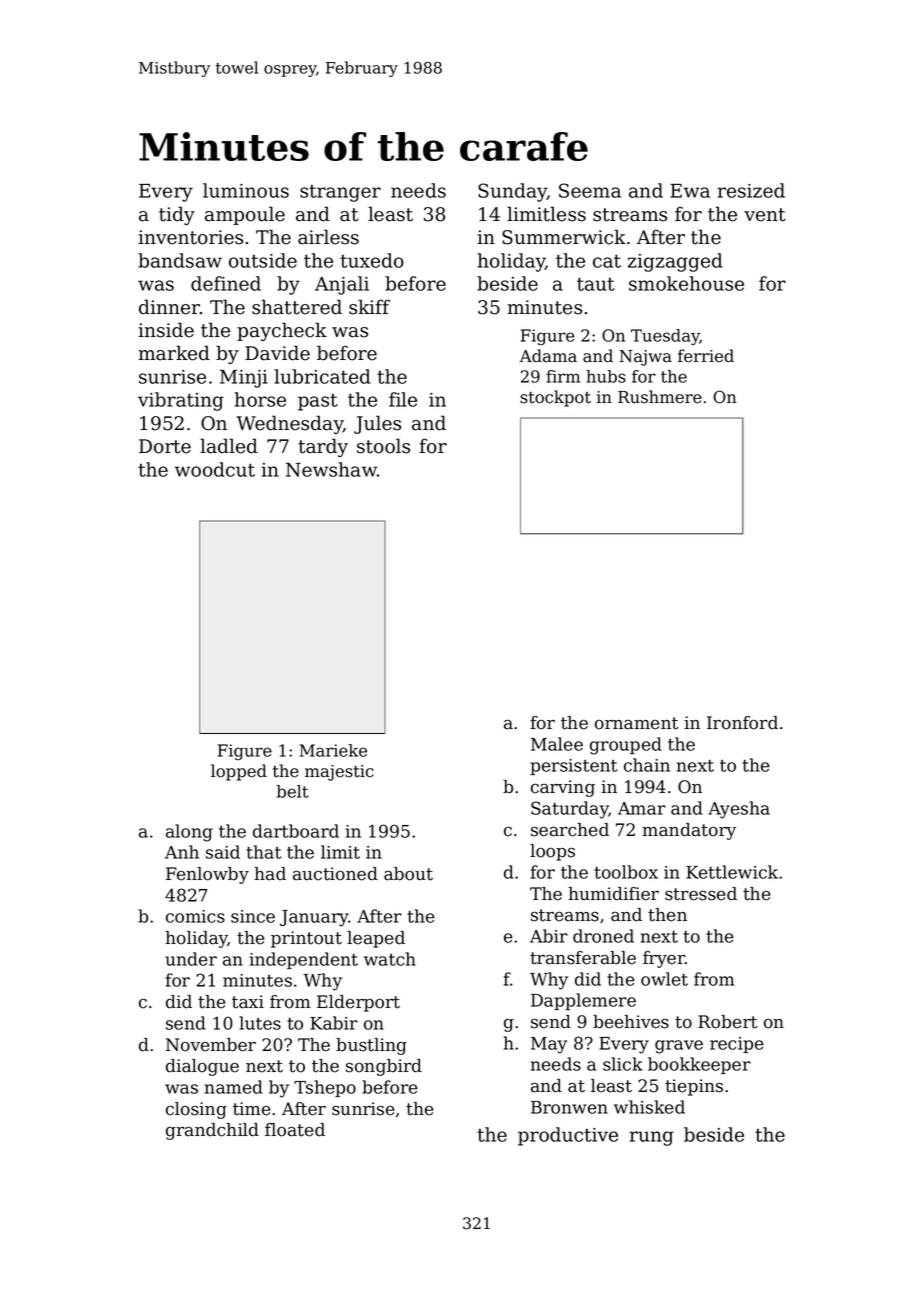  Describe the element at coordinates (568, 1136) in the page. I see `productive` at that location.
